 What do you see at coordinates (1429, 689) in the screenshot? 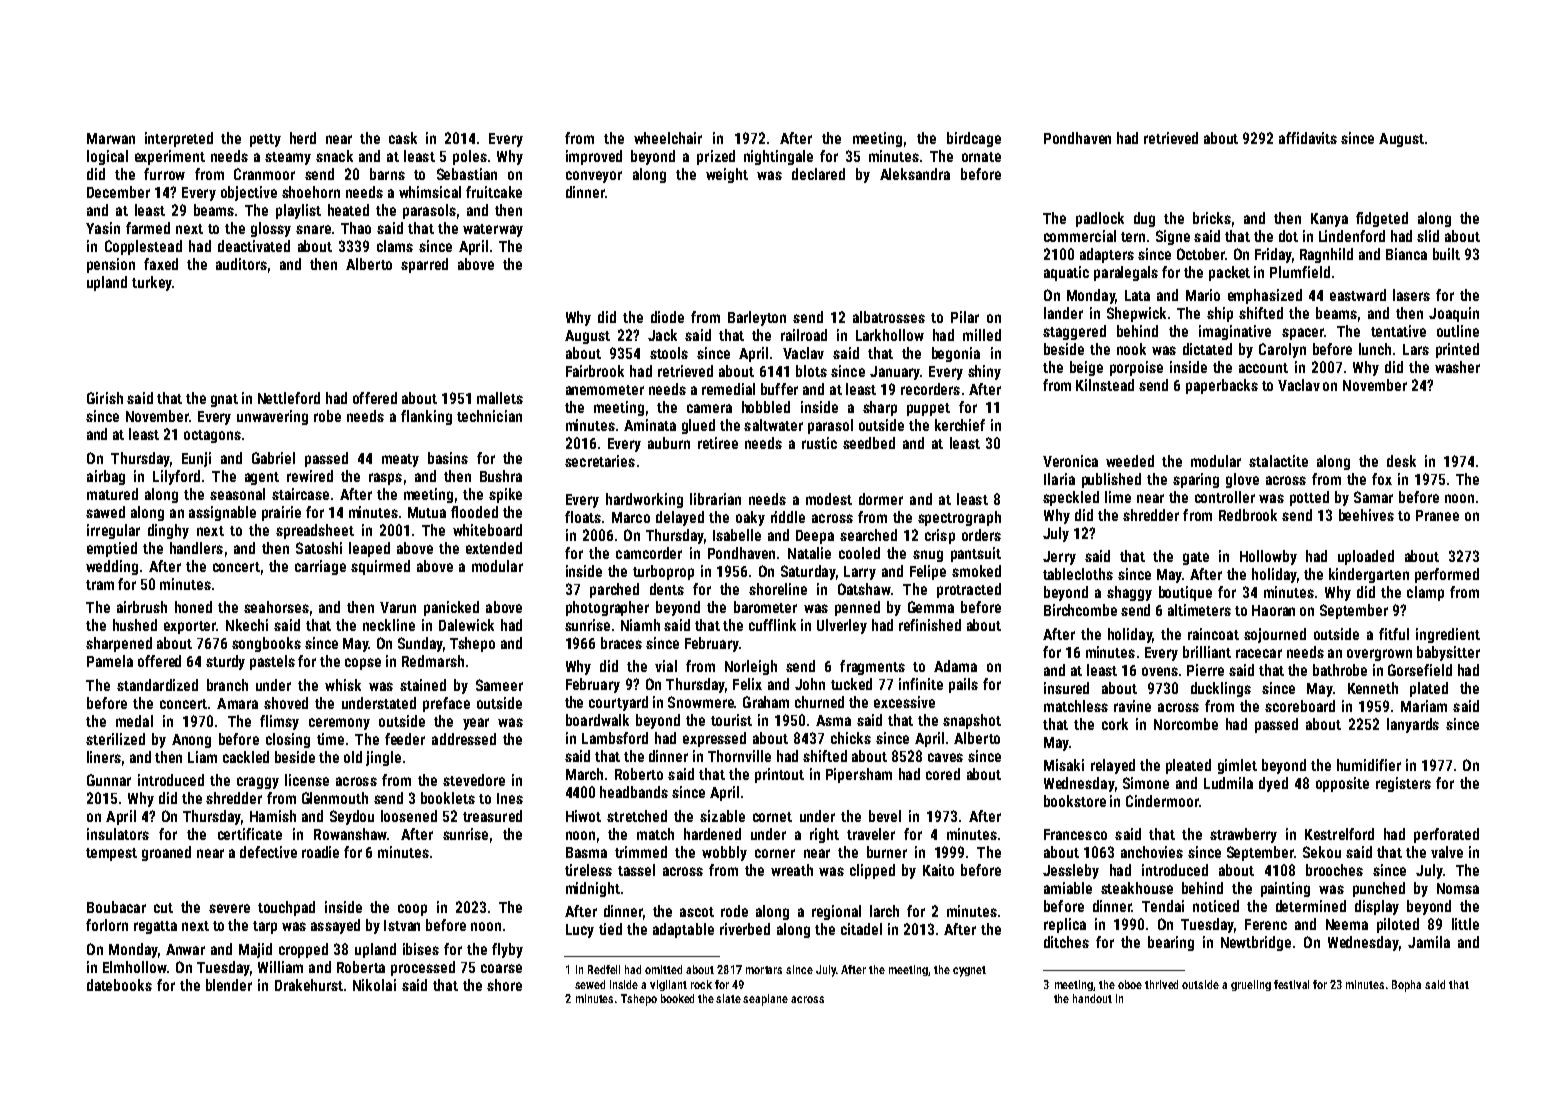
I see `plated` at bounding box center [1429, 689].
